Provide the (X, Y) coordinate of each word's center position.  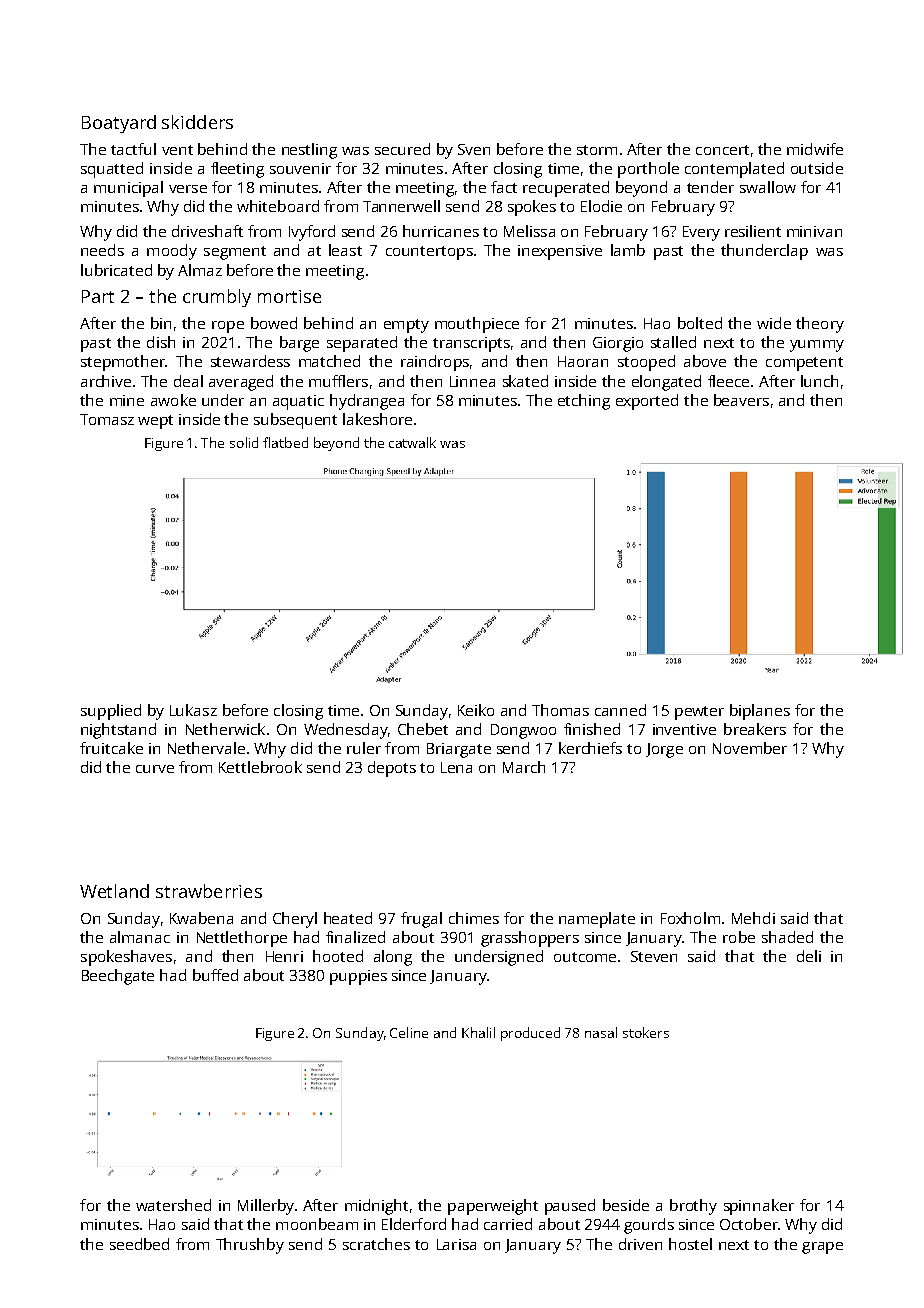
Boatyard (119, 124)
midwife (815, 149)
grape (822, 1248)
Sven (474, 149)
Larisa (456, 1244)
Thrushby (250, 1246)
